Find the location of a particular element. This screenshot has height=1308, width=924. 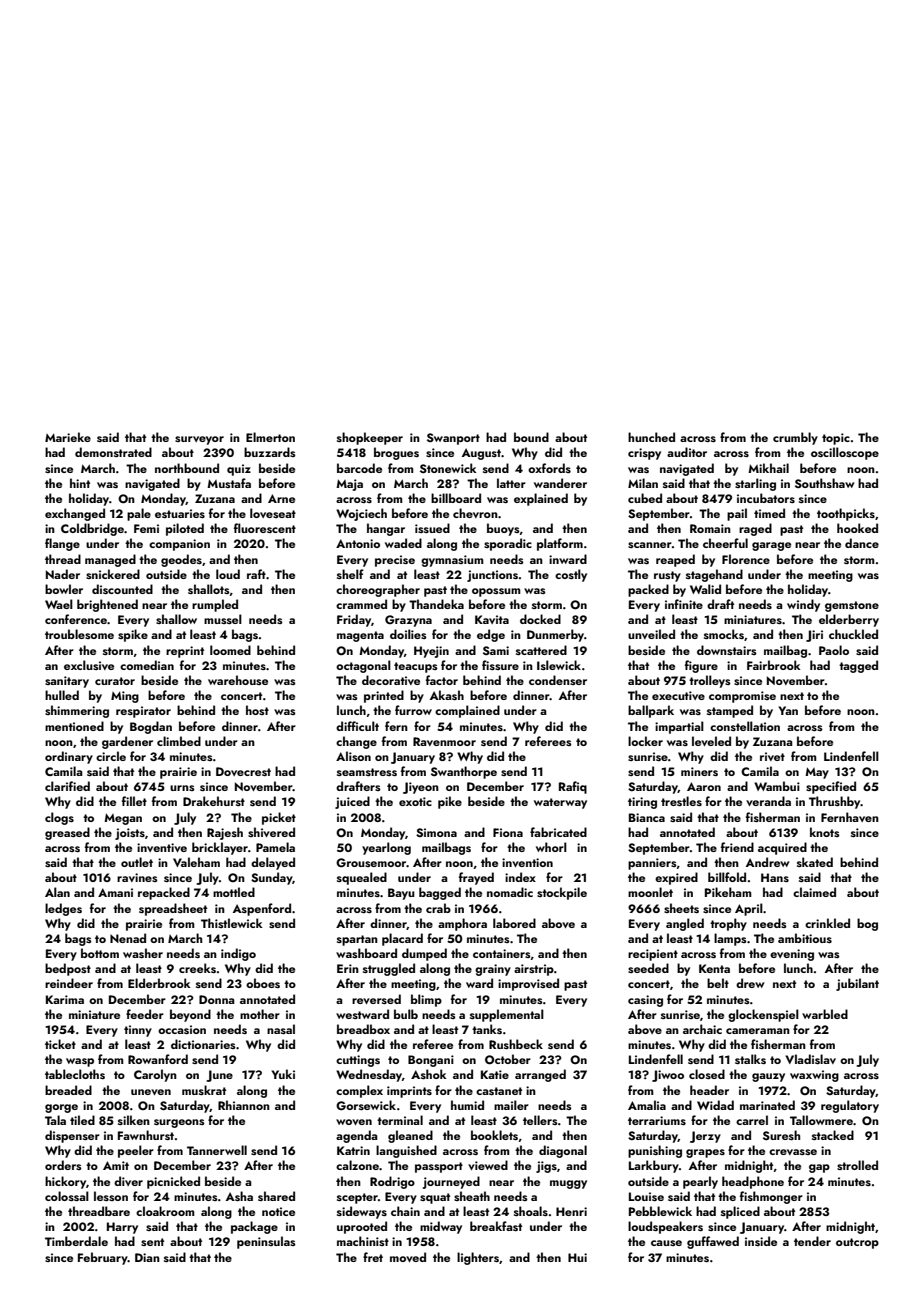

hunched is located at coordinates (651, 437).
